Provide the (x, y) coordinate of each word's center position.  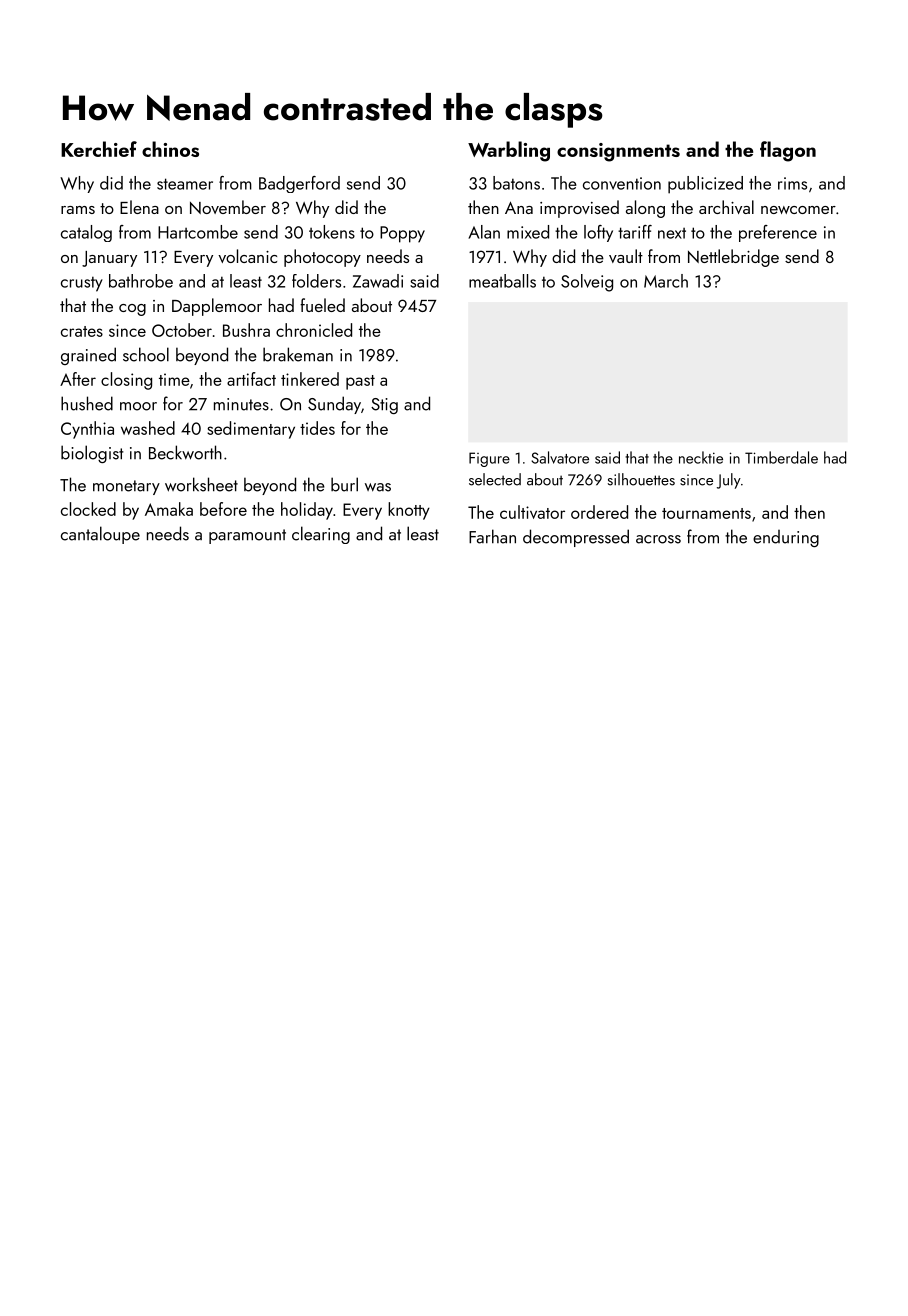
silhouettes (641, 479)
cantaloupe (100, 535)
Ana (519, 207)
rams (78, 210)
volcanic (247, 256)
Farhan (492, 536)
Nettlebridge (733, 258)
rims (792, 183)
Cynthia (87, 430)
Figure (489, 459)
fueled (322, 305)
